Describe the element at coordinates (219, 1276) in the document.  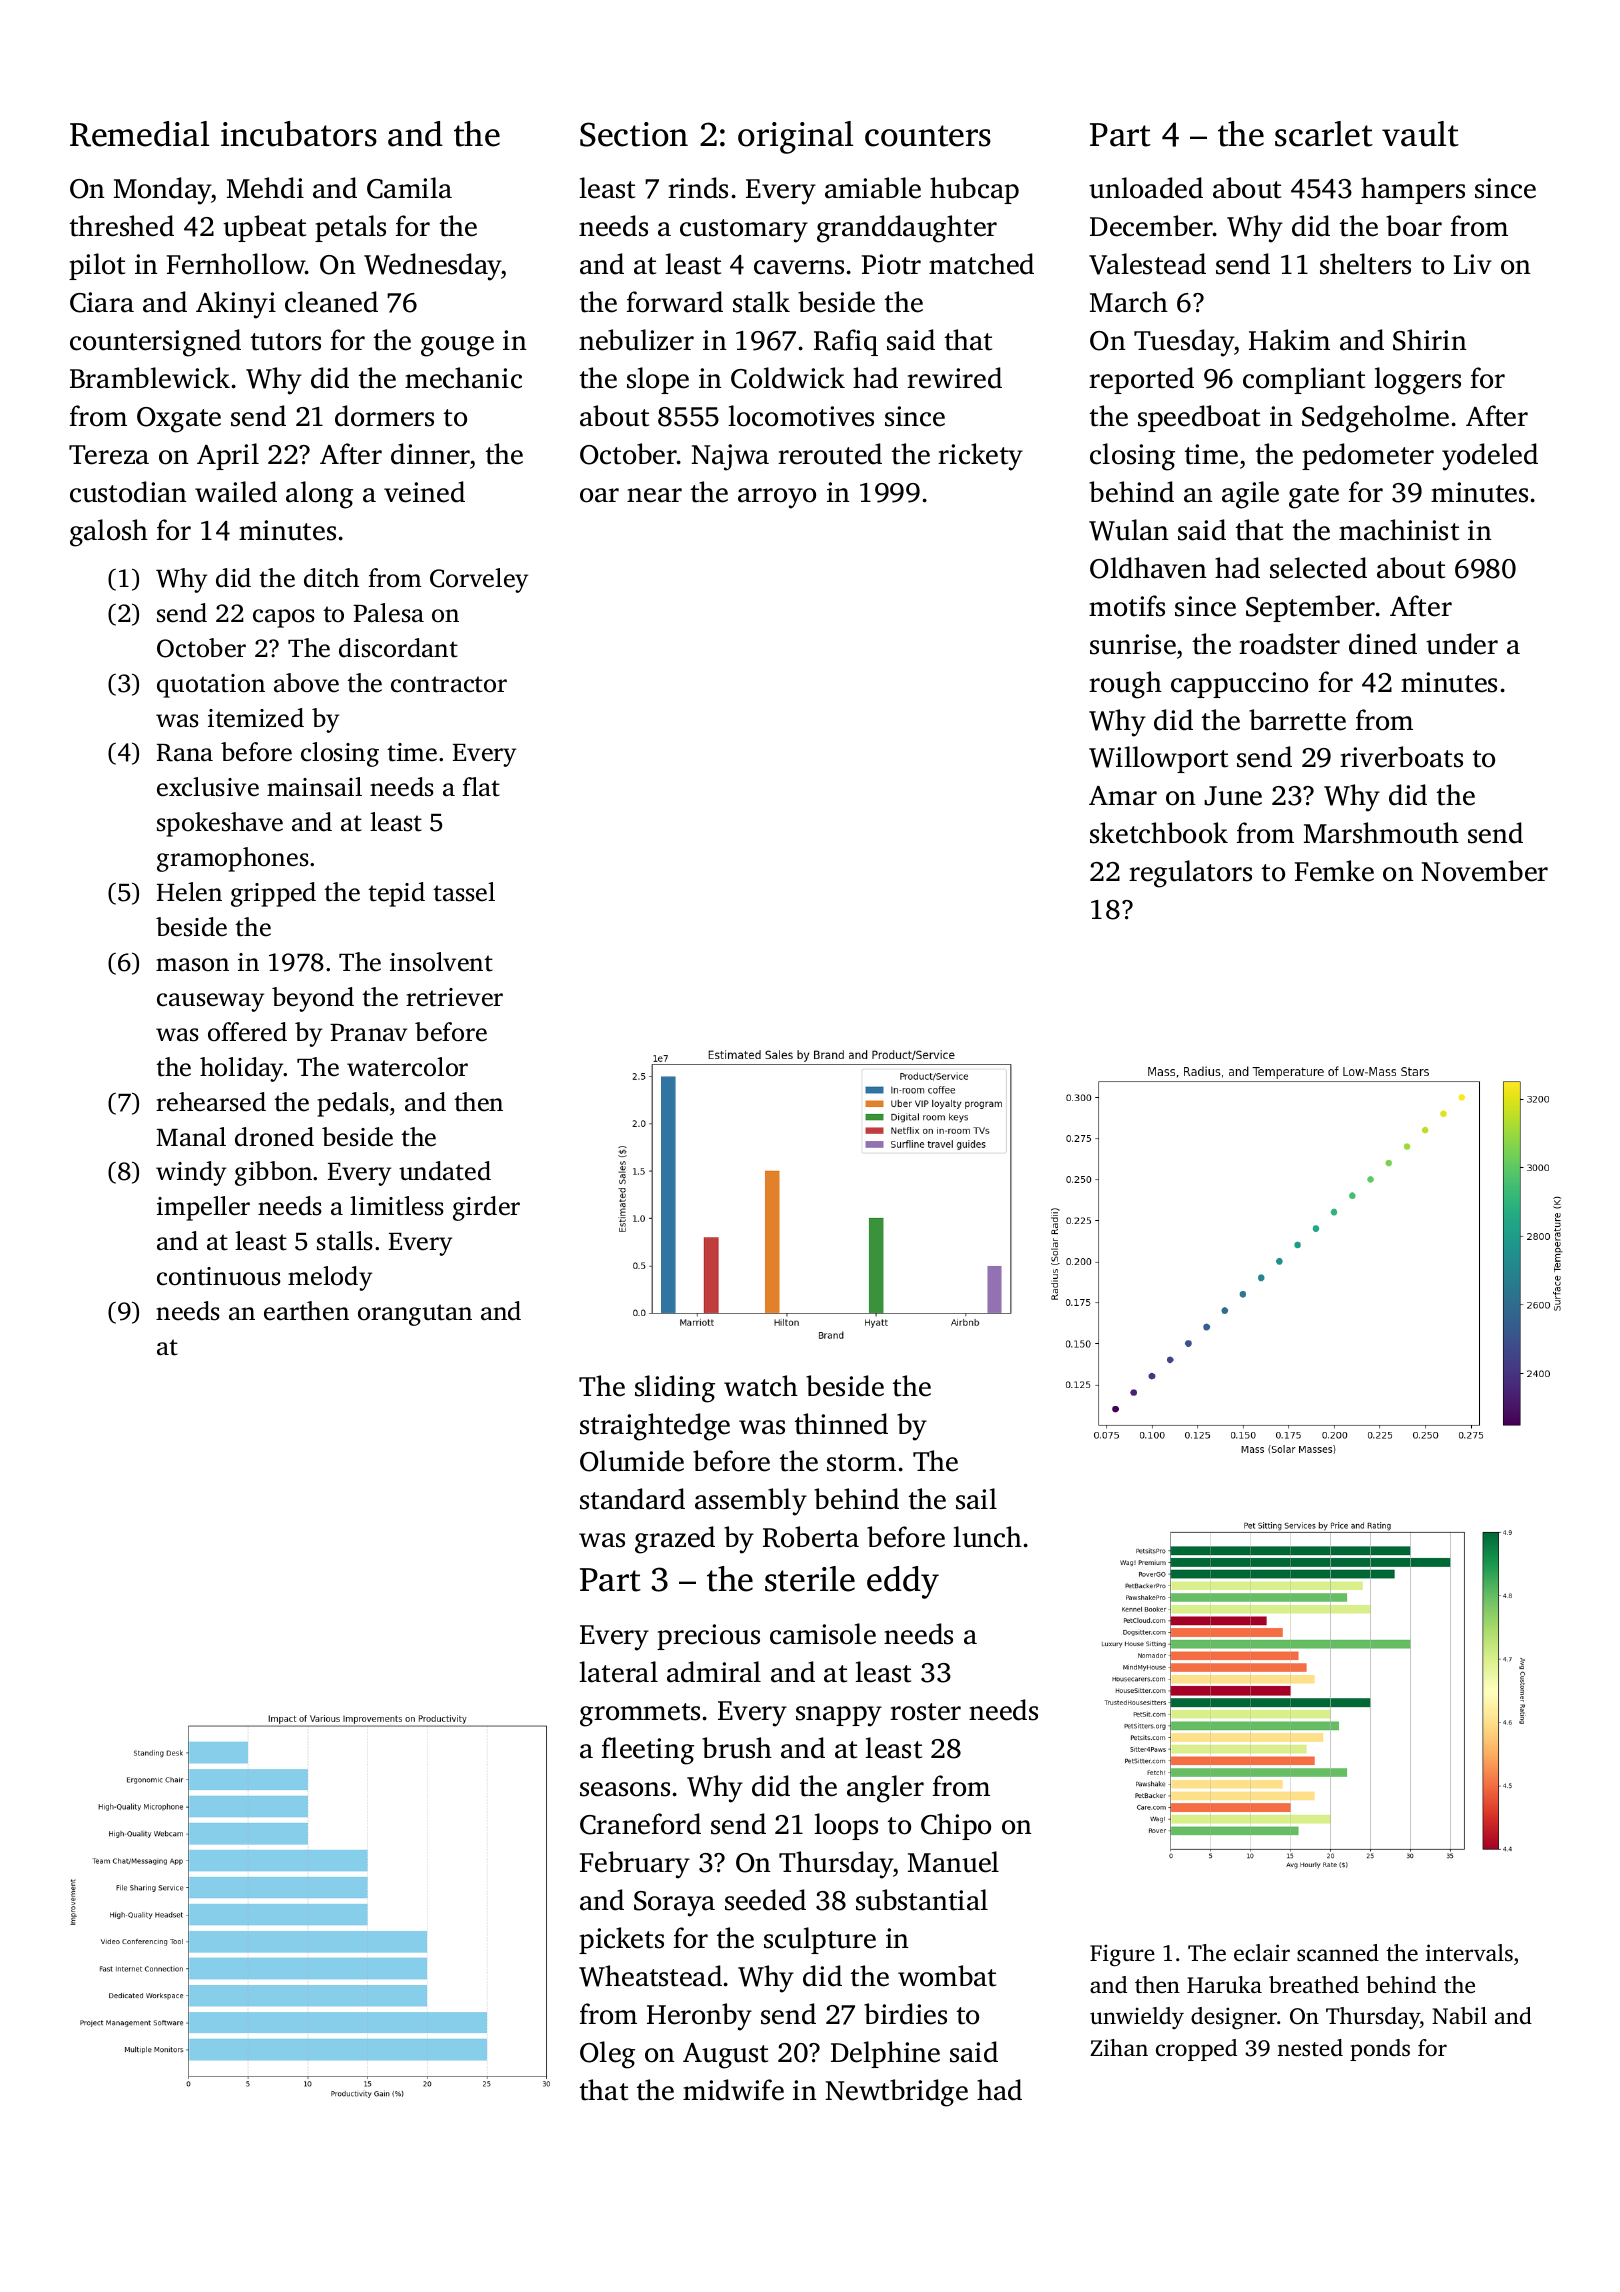
I see `continuous` at that location.
